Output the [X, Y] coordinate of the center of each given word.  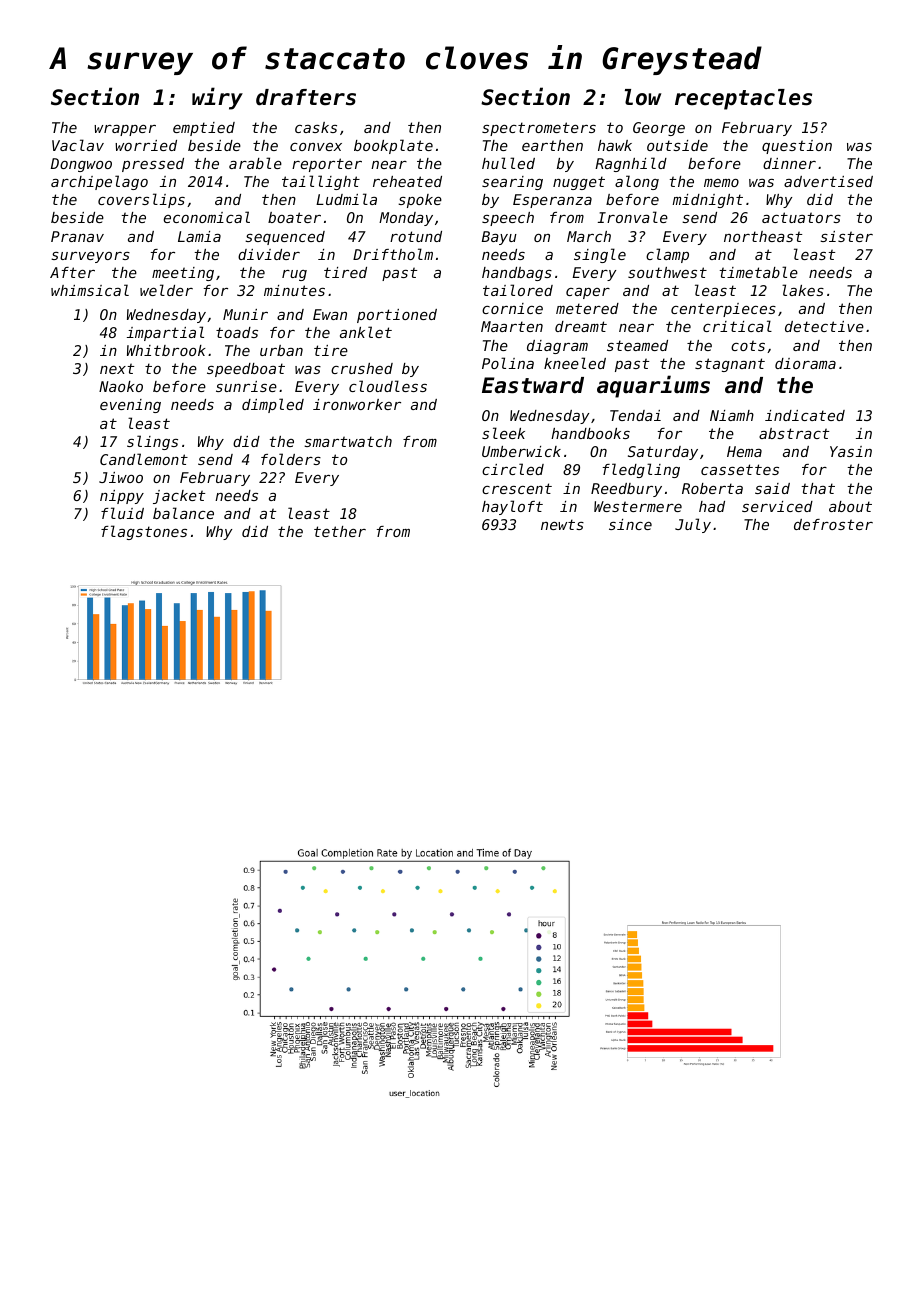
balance [183, 513]
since [630, 524]
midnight [707, 201]
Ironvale [633, 217]
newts [562, 524]
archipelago [99, 182]
